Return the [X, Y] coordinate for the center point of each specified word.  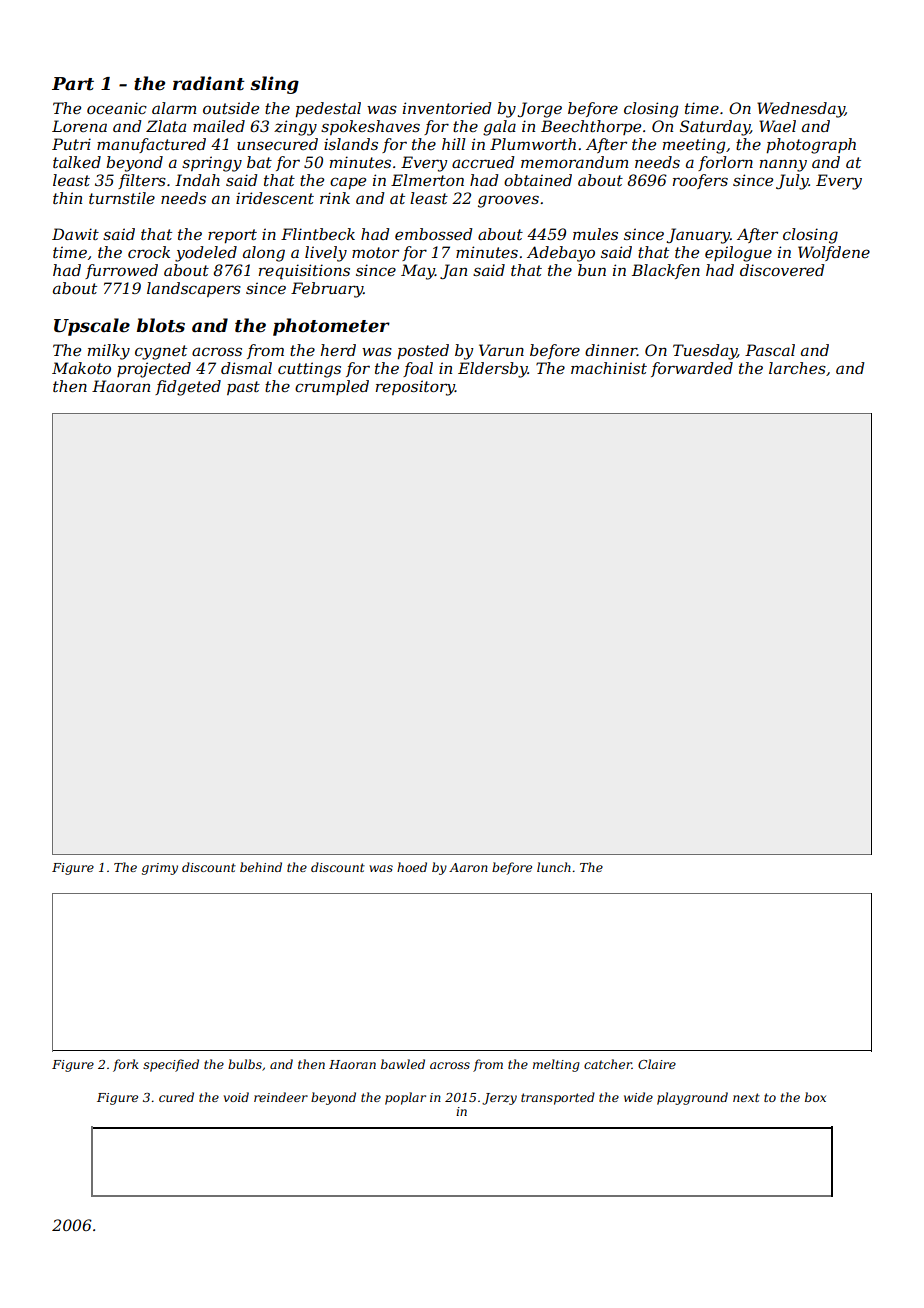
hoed [412, 867]
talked [77, 162]
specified [171, 1065]
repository [415, 388]
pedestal [328, 109]
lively [326, 254]
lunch [554, 867]
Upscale [92, 327]
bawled [403, 1064]
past [243, 388]
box [815, 1097]
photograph [811, 146]
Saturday [715, 128]
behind [261, 867]
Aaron [468, 867]
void [236, 1097]
